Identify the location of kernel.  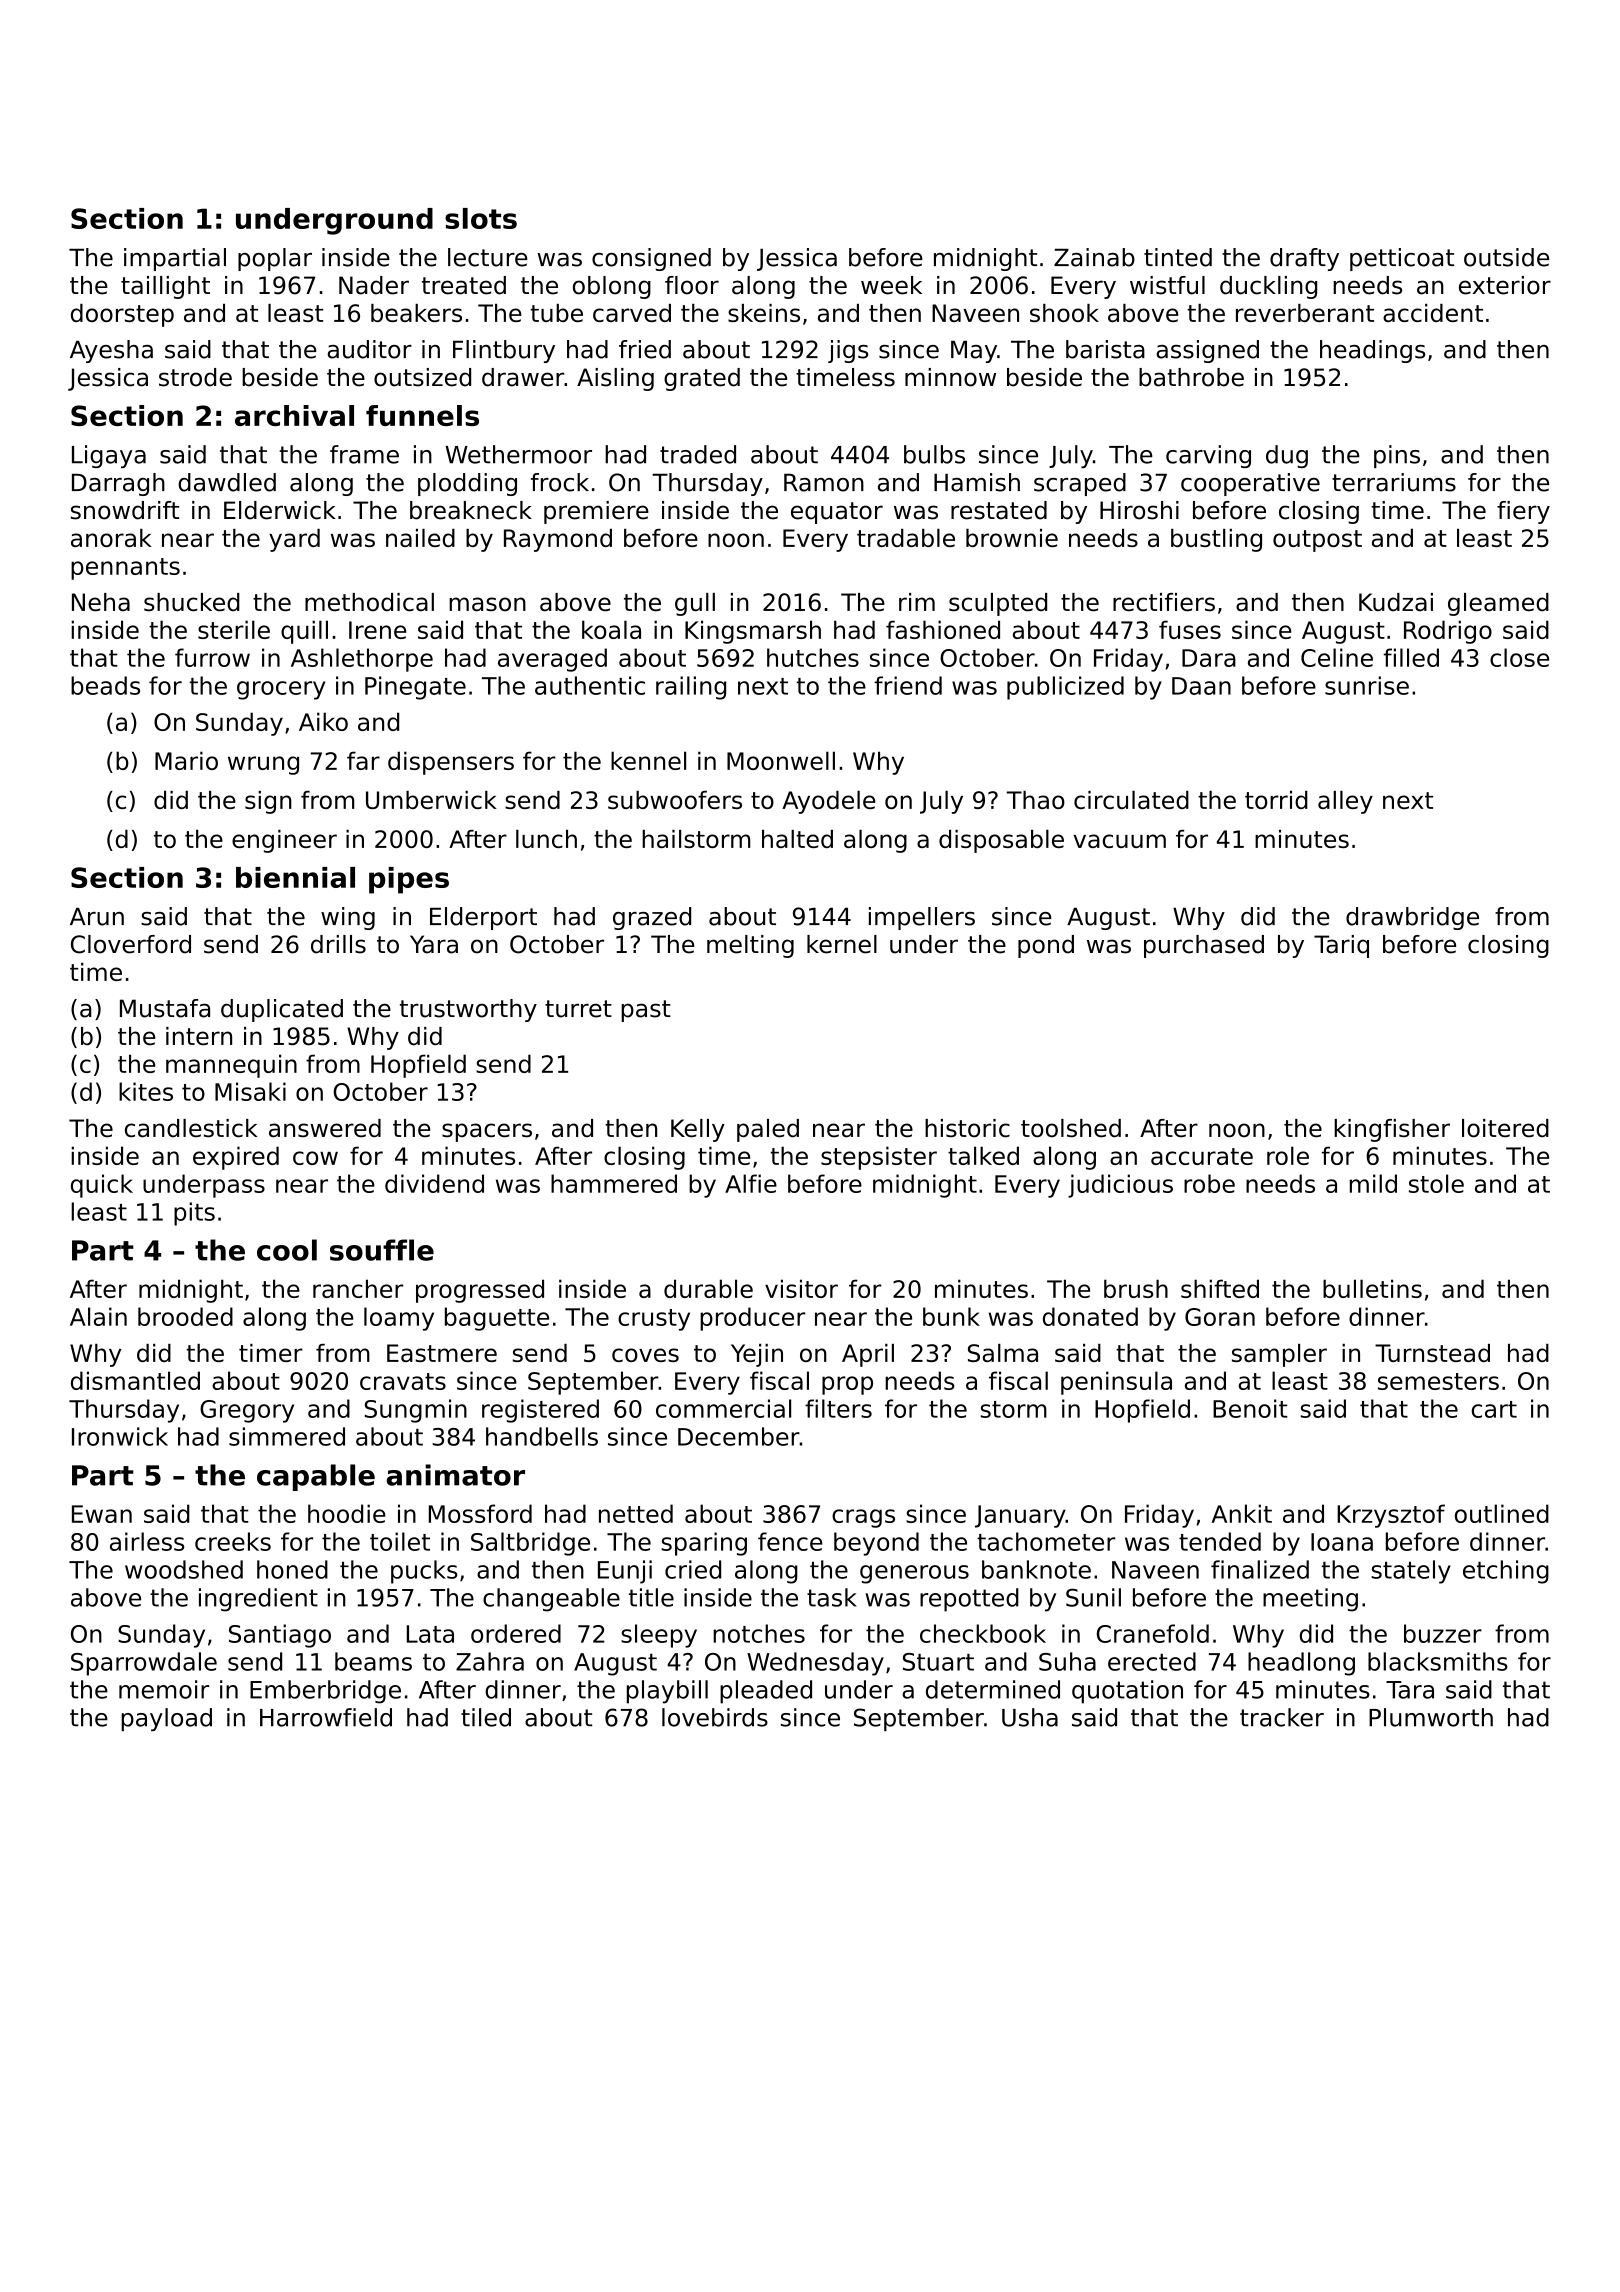
(842, 944).
